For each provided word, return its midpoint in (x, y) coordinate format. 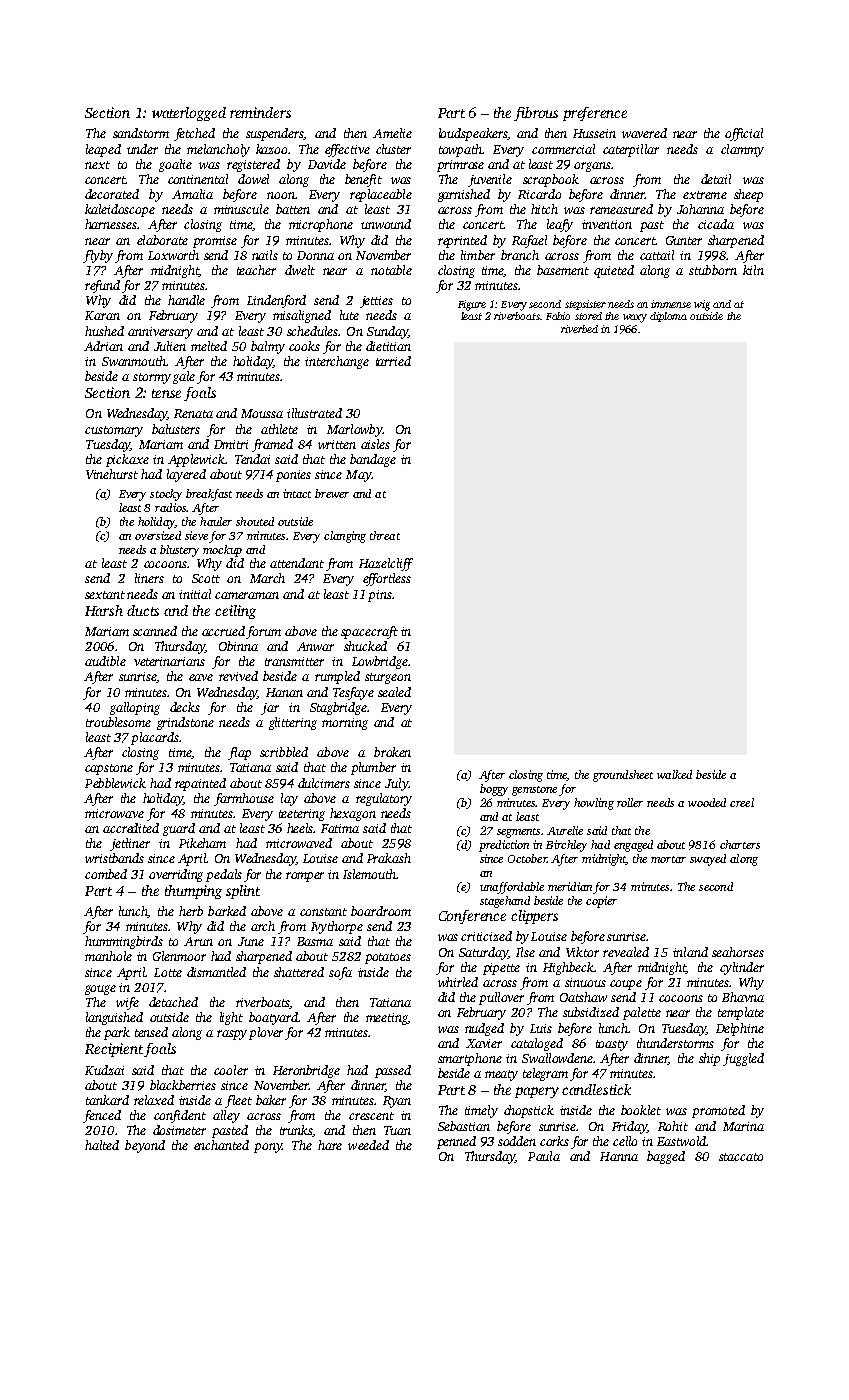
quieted (614, 271)
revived (238, 676)
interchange (337, 362)
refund (102, 286)
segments (518, 833)
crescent (371, 1116)
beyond (145, 1146)
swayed (708, 860)
